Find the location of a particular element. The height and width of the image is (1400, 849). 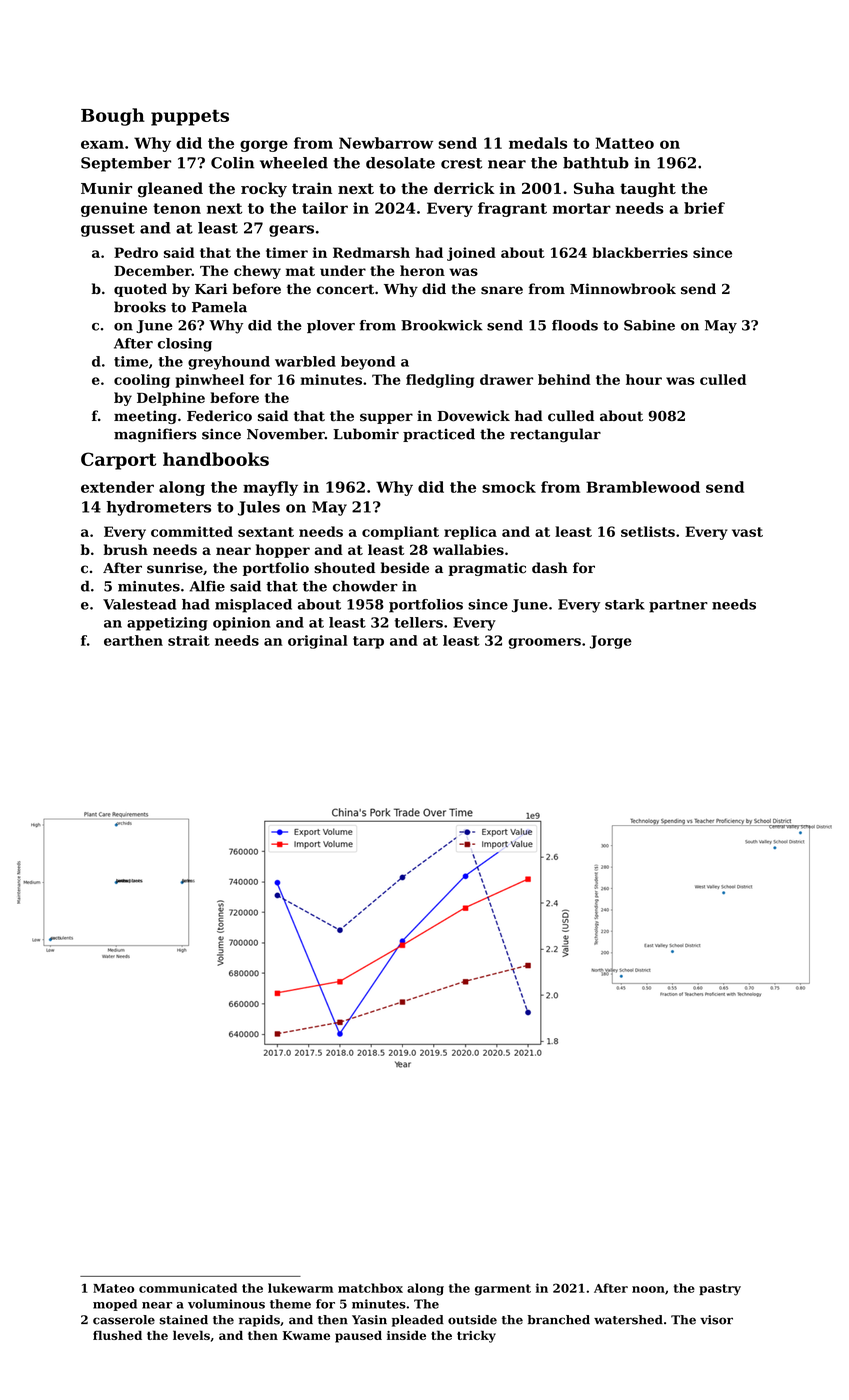

Bough is located at coordinates (113, 117).
